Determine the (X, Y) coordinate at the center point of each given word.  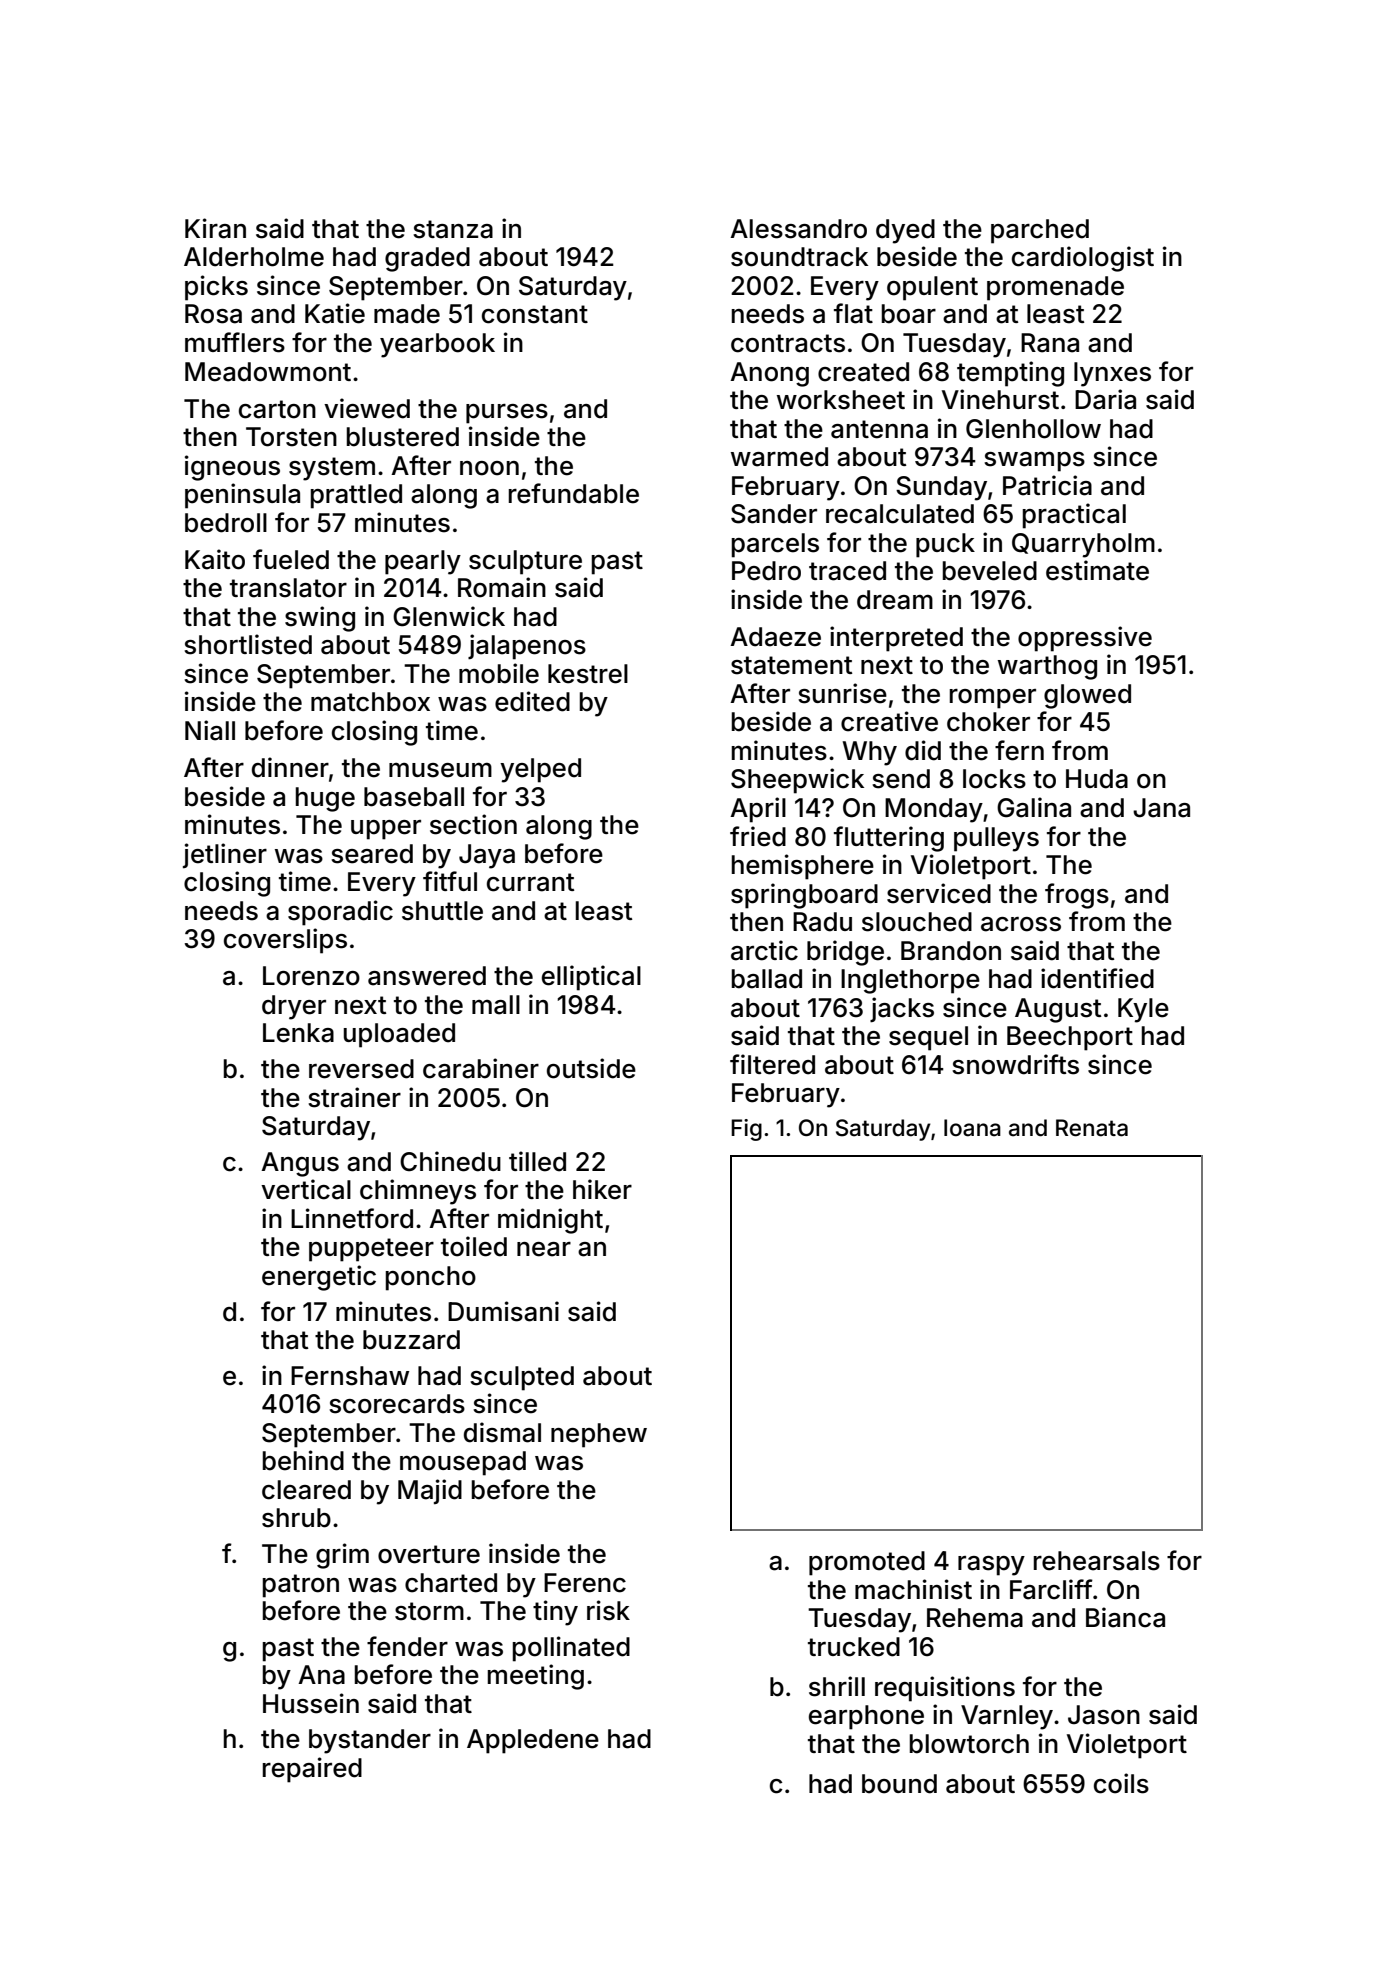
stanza (453, 229)
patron (301, 1586)
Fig (746, 1130)
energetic (319, 1278)
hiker (602, 1189)
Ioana (972, 1128)
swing (320, 619)
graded (427, 259)
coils (1121, 1783)
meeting (536, 1677)
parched (1040, 231)
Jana (1161, 808)
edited (532, 701)
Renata (1092, 1128)
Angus (300, 1164)
